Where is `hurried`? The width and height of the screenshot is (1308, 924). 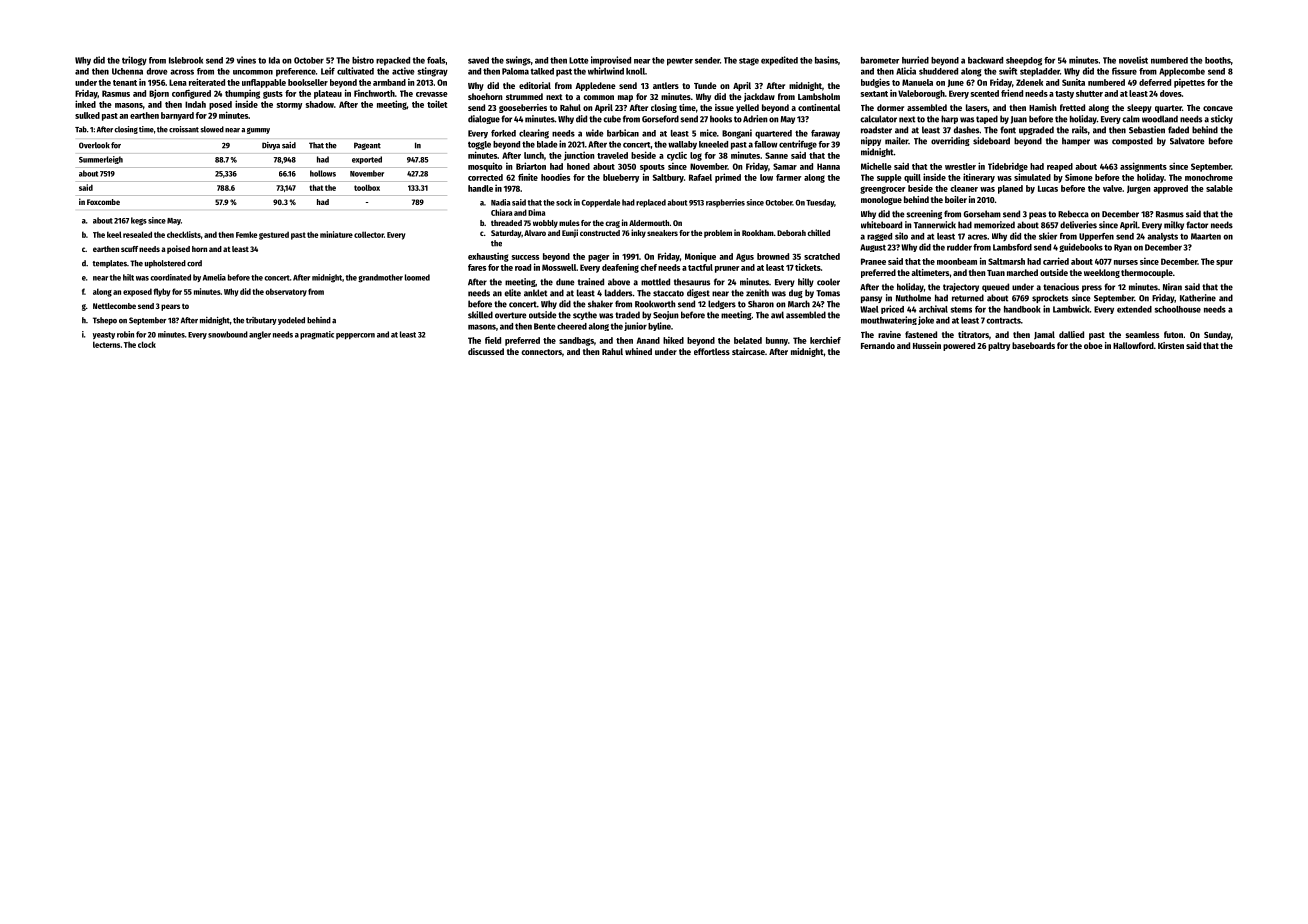
hurried is located at coordinates (915, 60).
